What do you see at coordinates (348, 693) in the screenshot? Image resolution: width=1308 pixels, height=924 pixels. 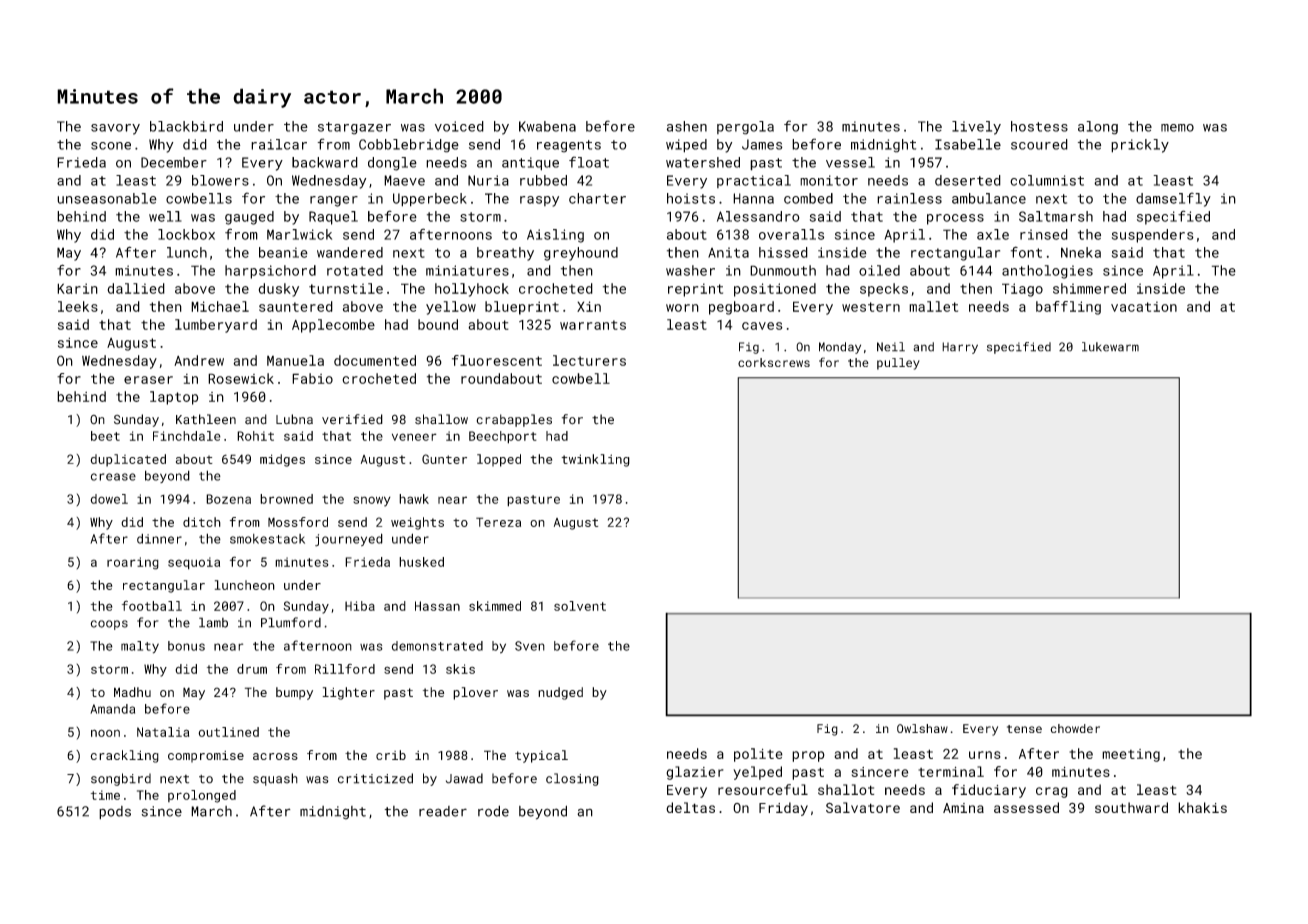 I see `lighter` at bounding box center [348, 693].
